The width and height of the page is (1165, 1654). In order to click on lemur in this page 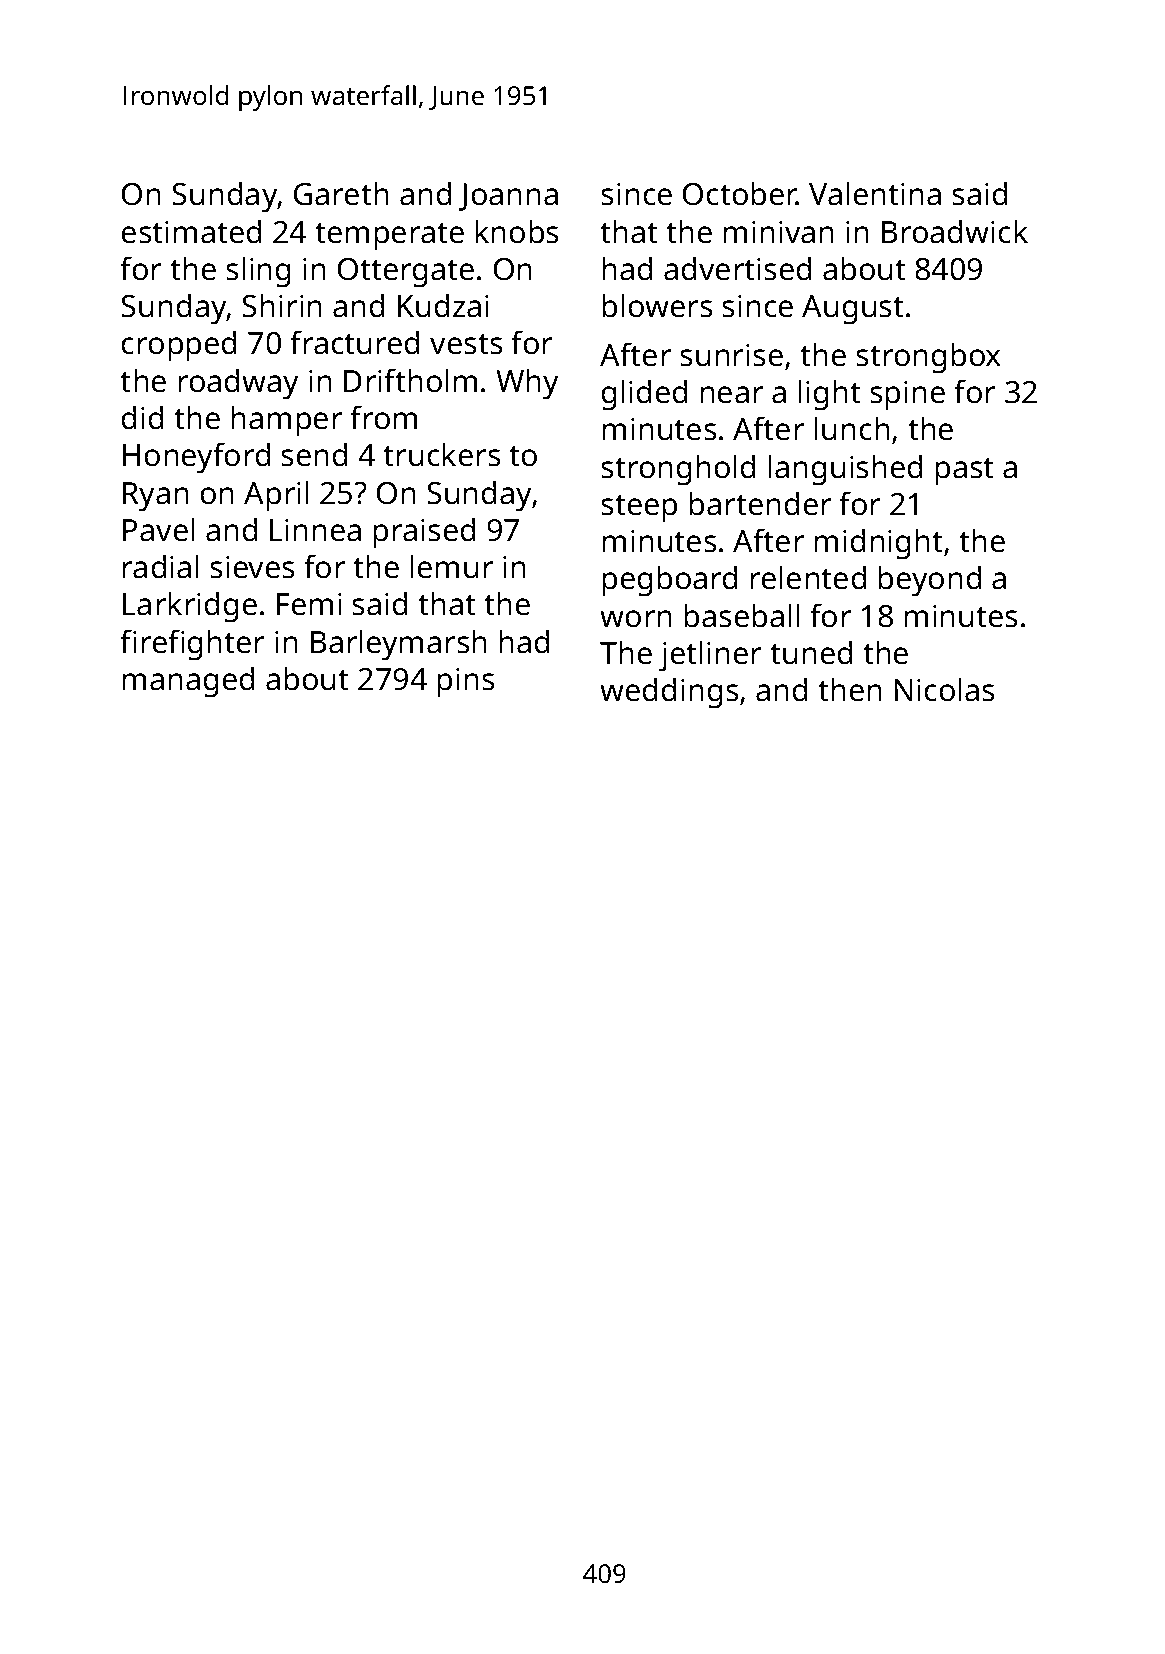, I will do `click(451, 567)`.
